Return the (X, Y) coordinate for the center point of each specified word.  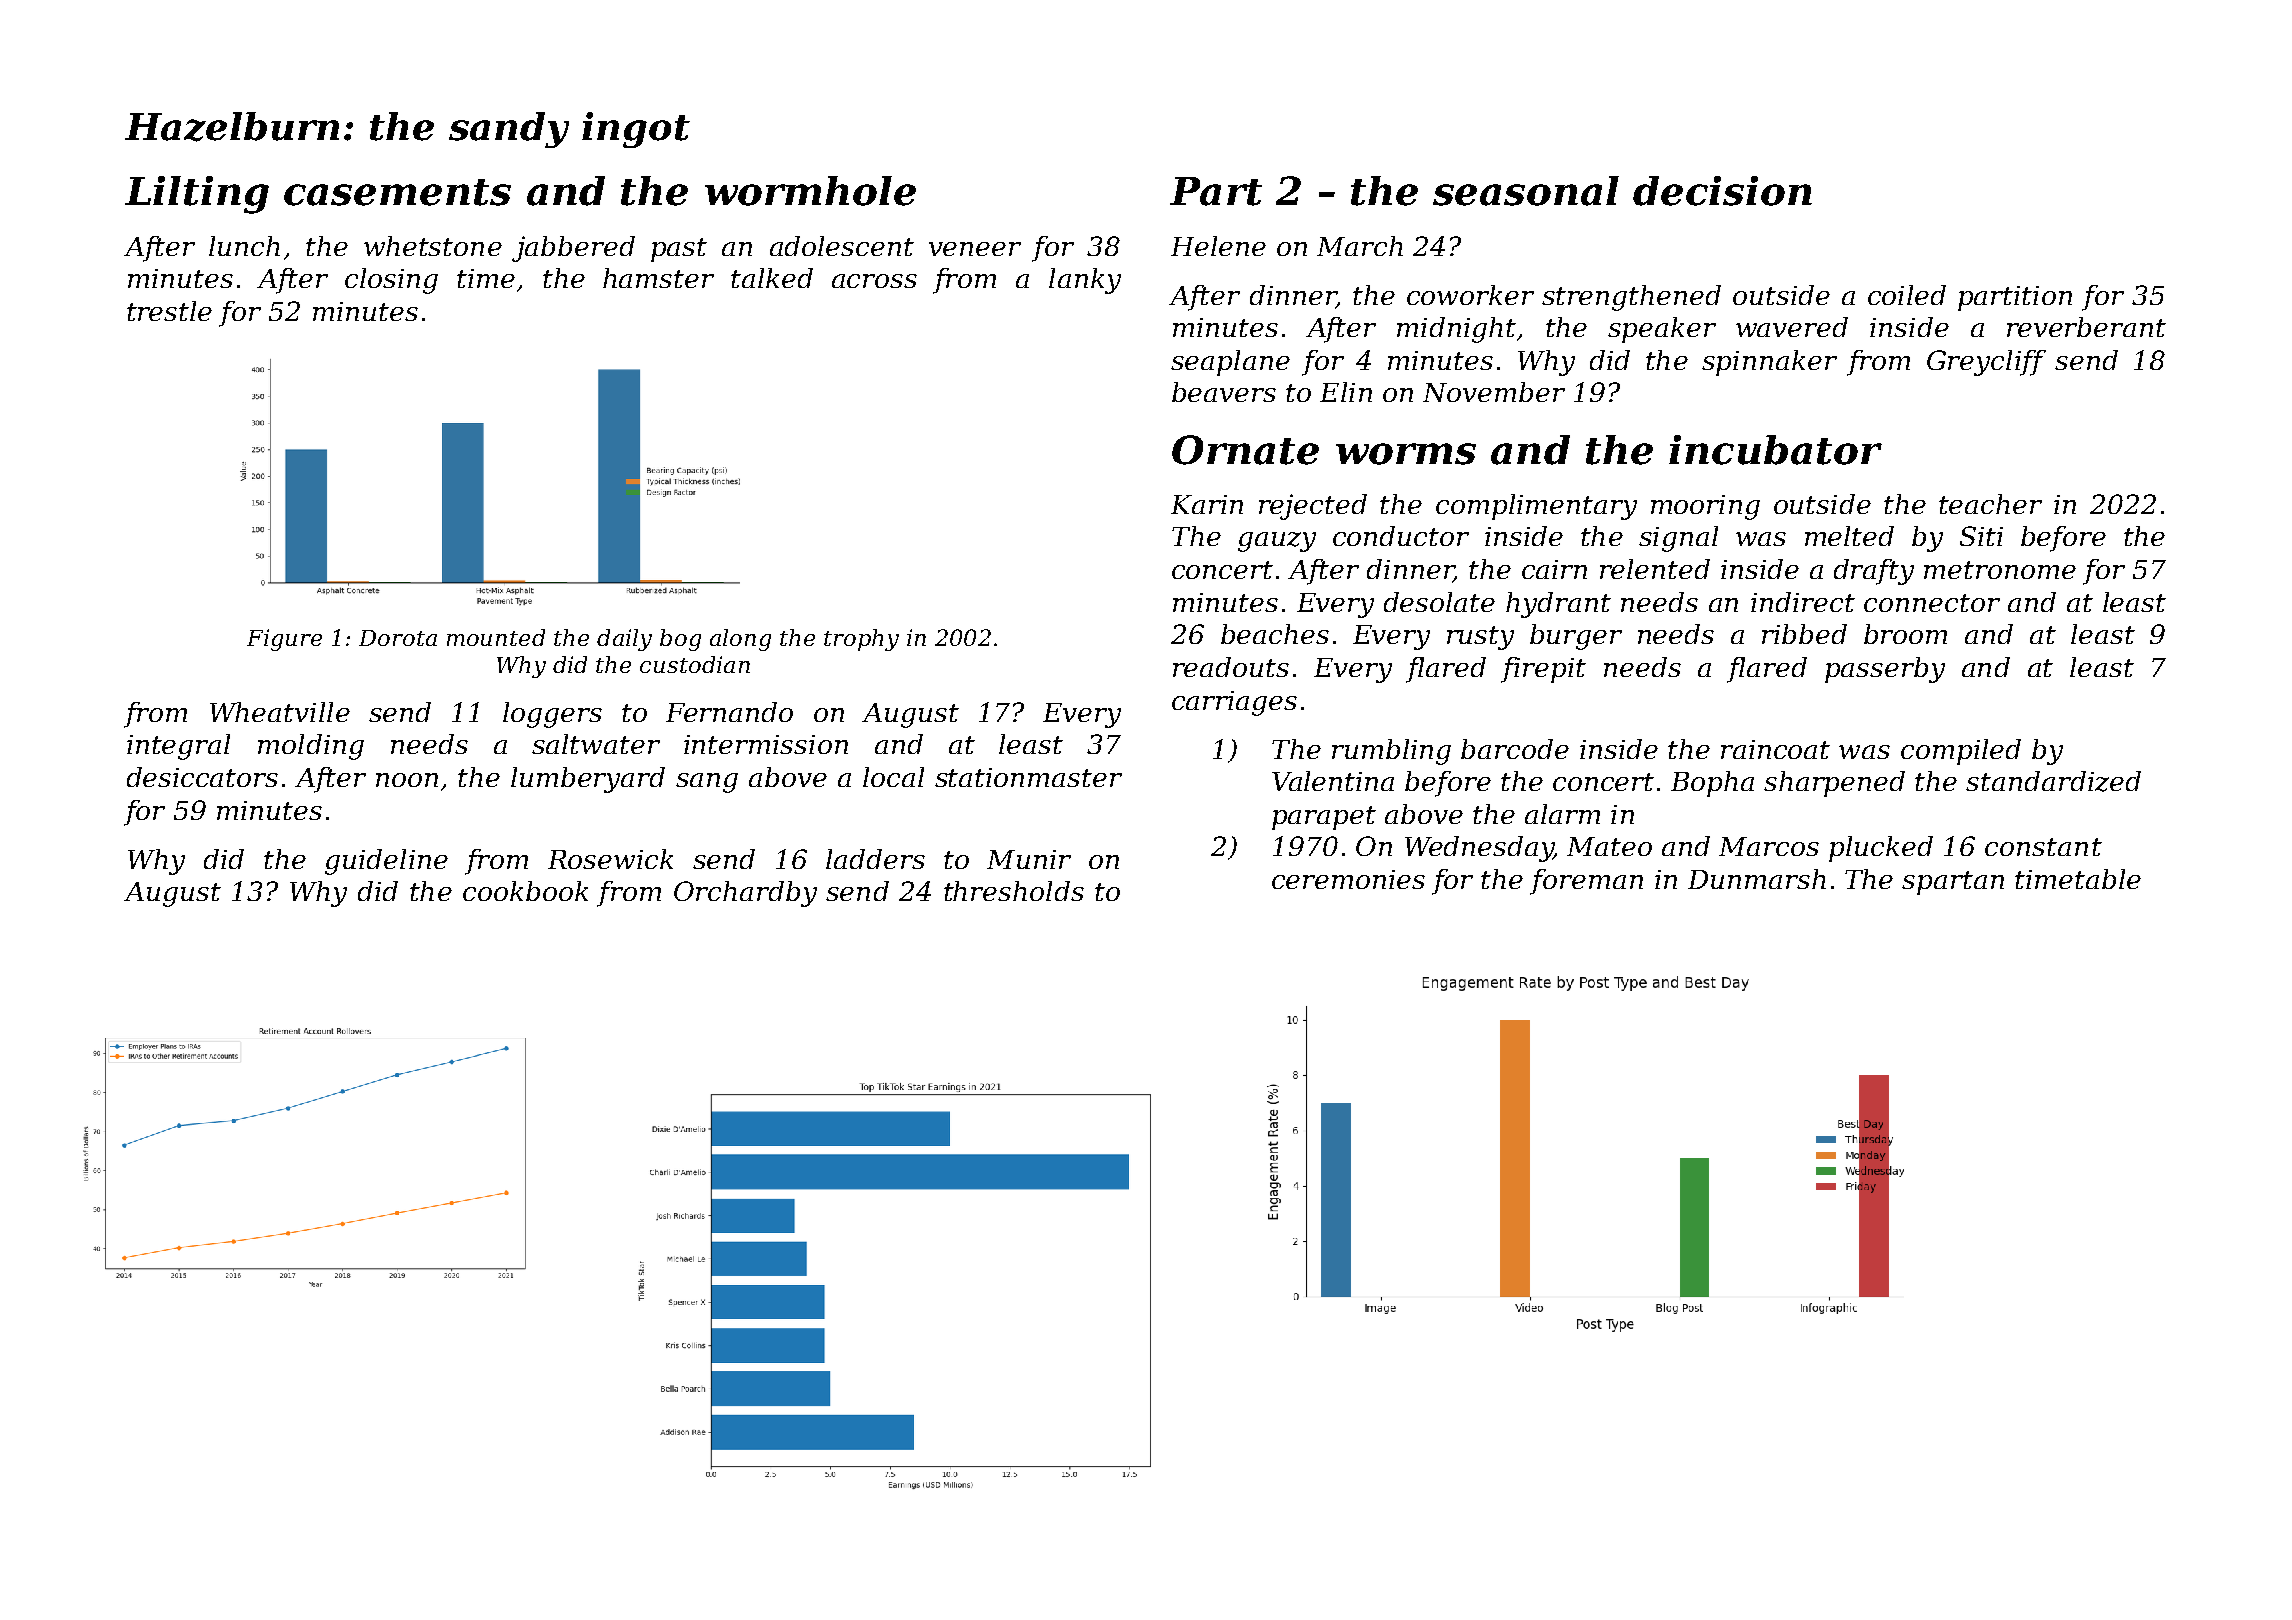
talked (772, 278)
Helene (1218, 246)
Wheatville (280, 712)
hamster (658, 278)
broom (1905, 634)
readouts (1231, 667)
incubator (1775, 450)
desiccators (202, 777)
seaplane (1230, 363)
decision (1722, 191)
